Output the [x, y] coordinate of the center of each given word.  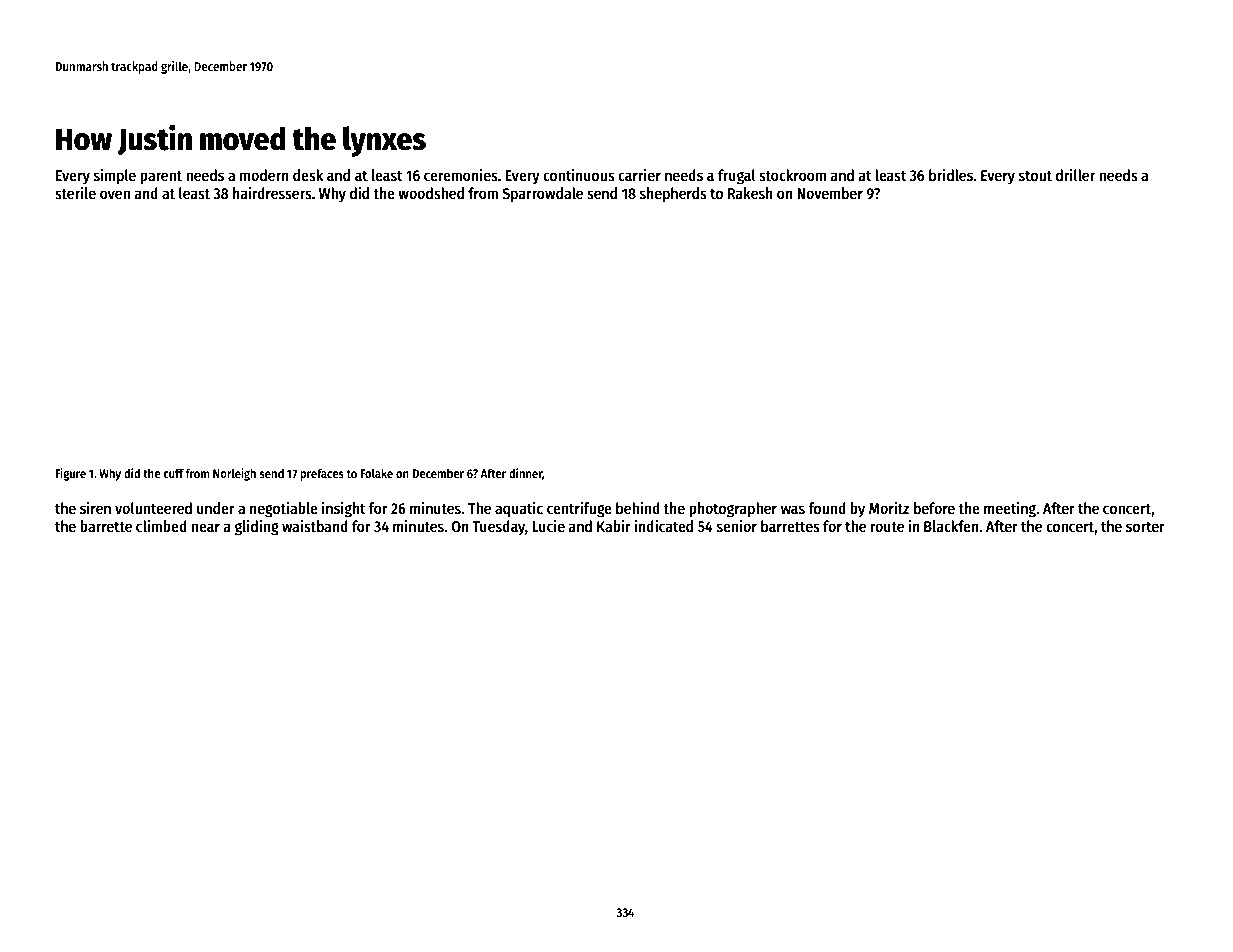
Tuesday [499, 528]
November [830, 193]
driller [1075, 174]
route [887, 527]
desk [308, 175]
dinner [526, 474]
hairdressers [272, 193]
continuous [579, 174]
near [205, 527]
